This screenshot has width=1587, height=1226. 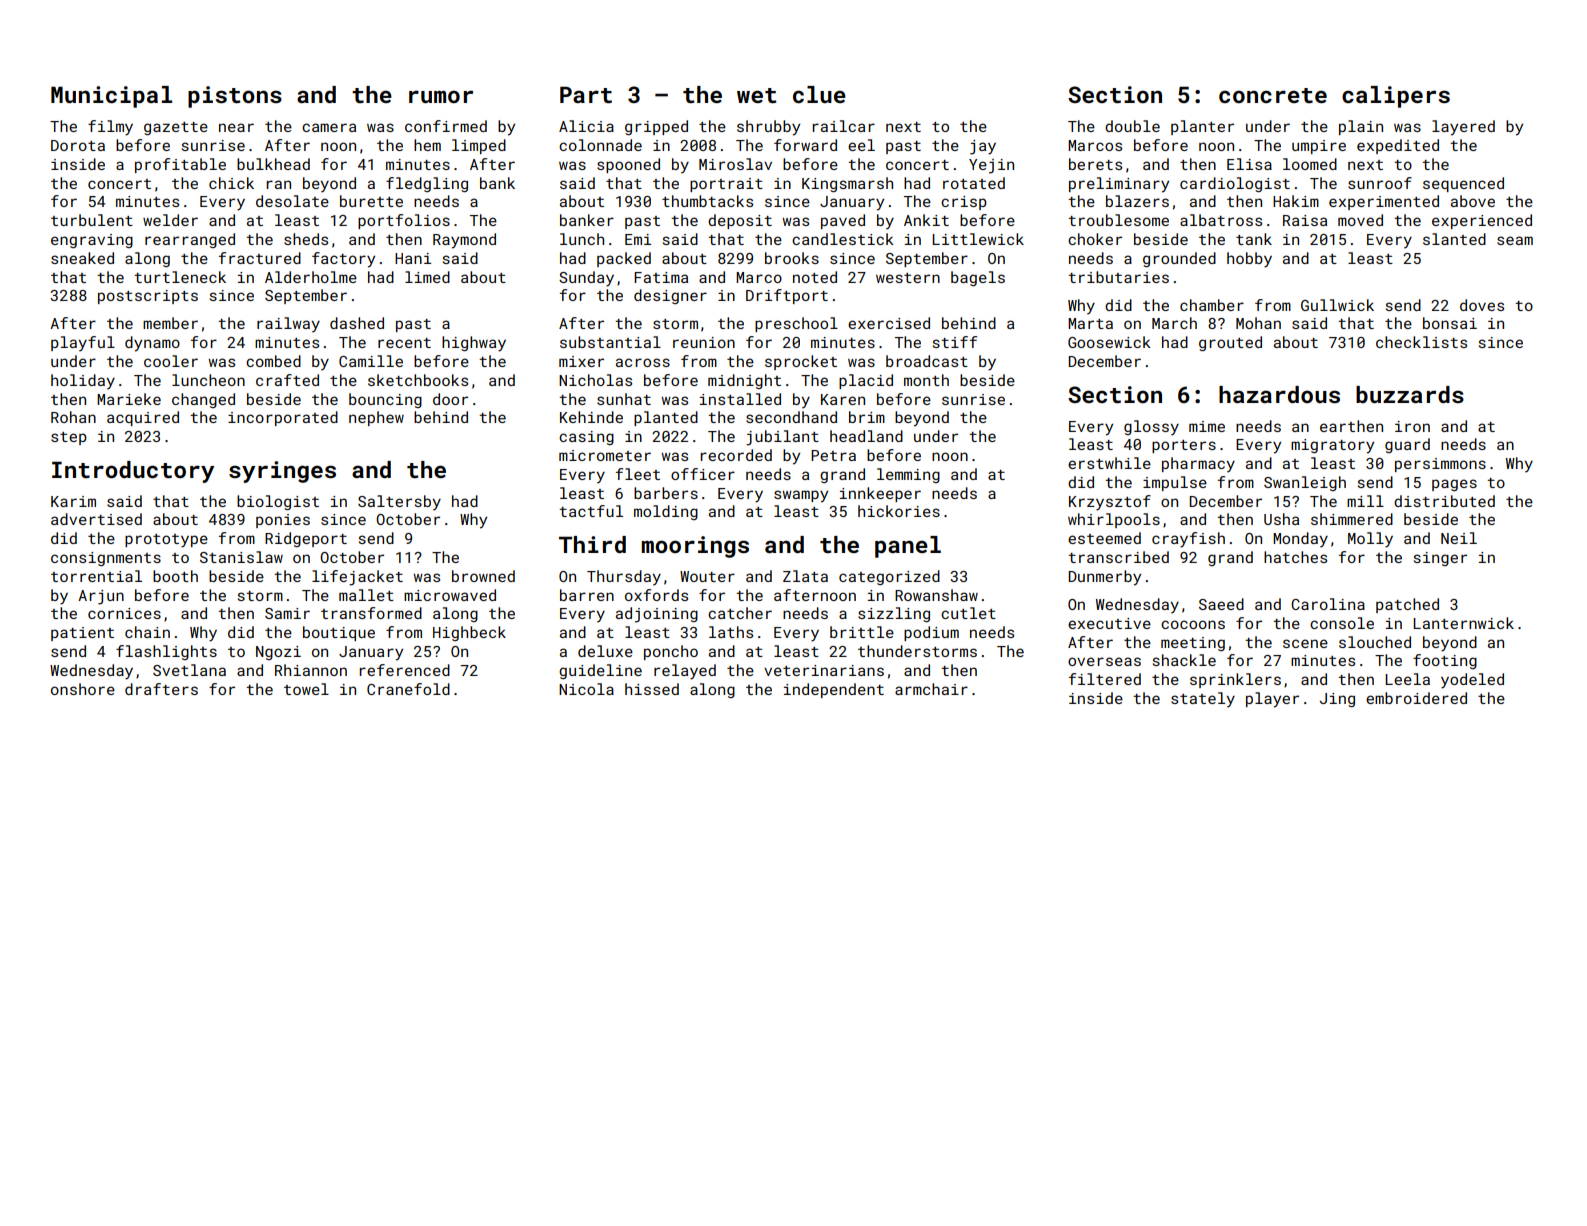 What do you see at coordinates (707, 201) in the screenshot?
I see `thumbtacks` at bounding box center [707, 201].
